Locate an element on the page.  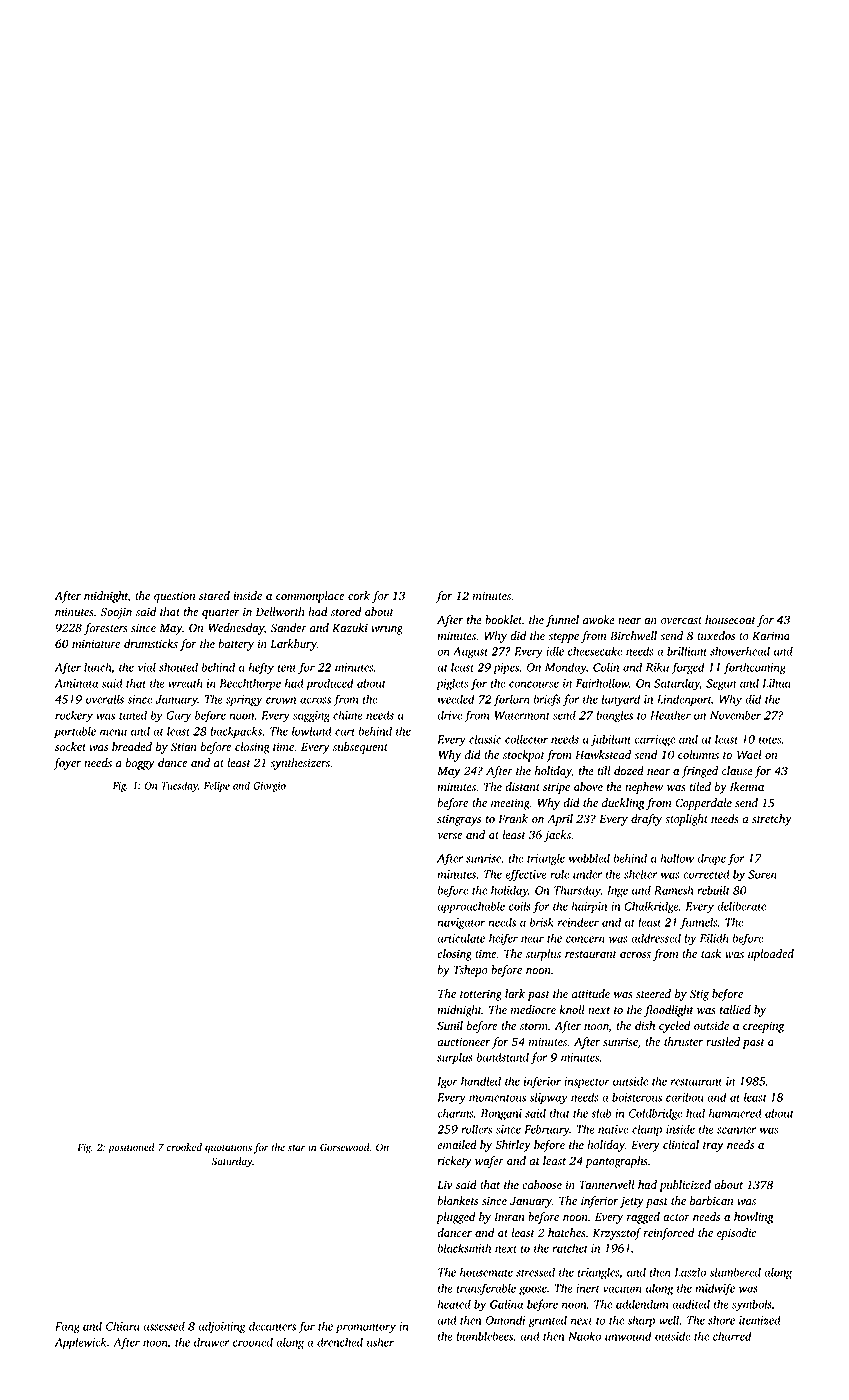
symbols is located at coordinates (752, 1305).
